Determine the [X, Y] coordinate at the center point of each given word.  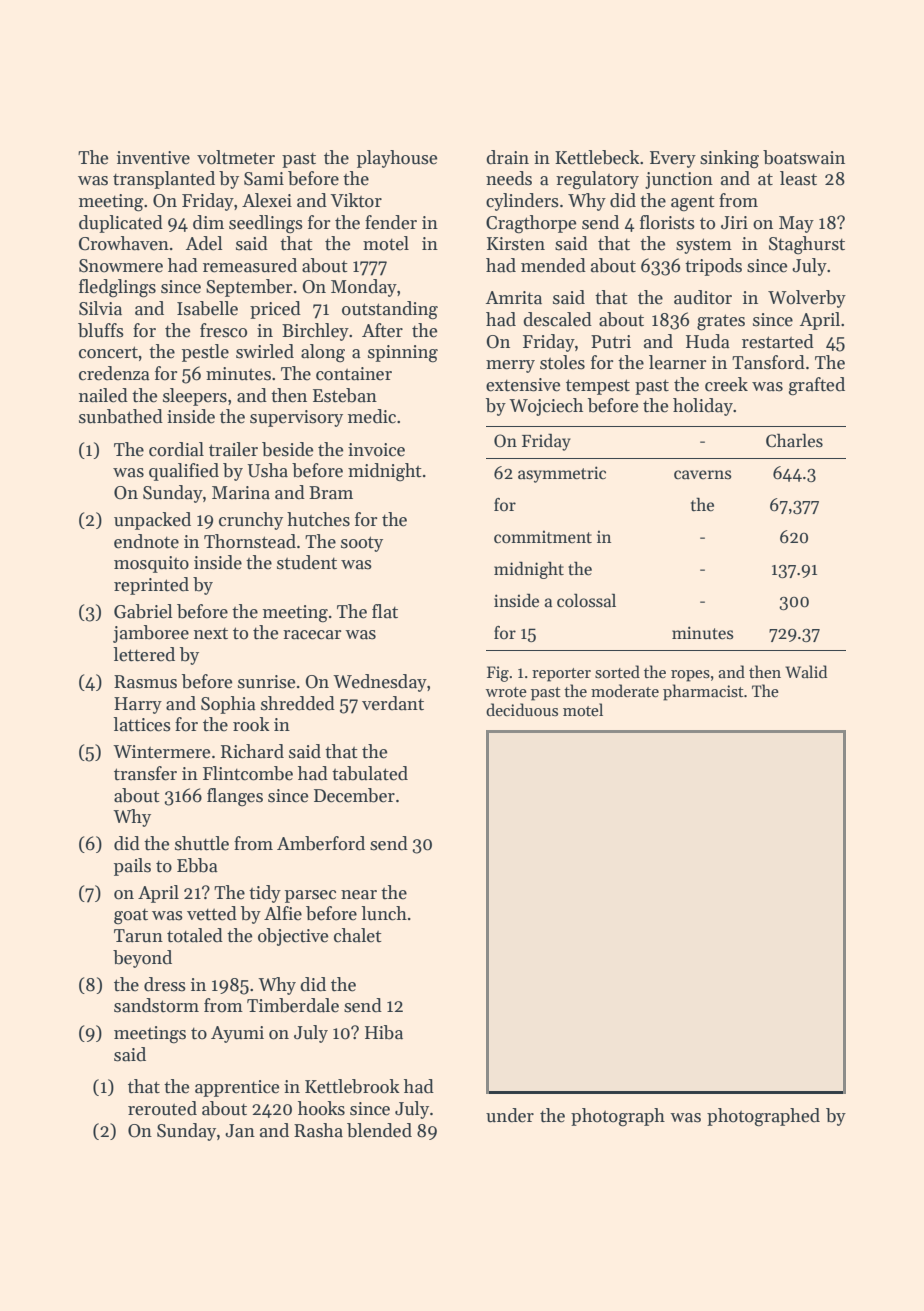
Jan [240, 1131]
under [510, 1115]
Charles [794, 441]
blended [379, 1130]
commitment [543, 537]
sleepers [195, 397]
